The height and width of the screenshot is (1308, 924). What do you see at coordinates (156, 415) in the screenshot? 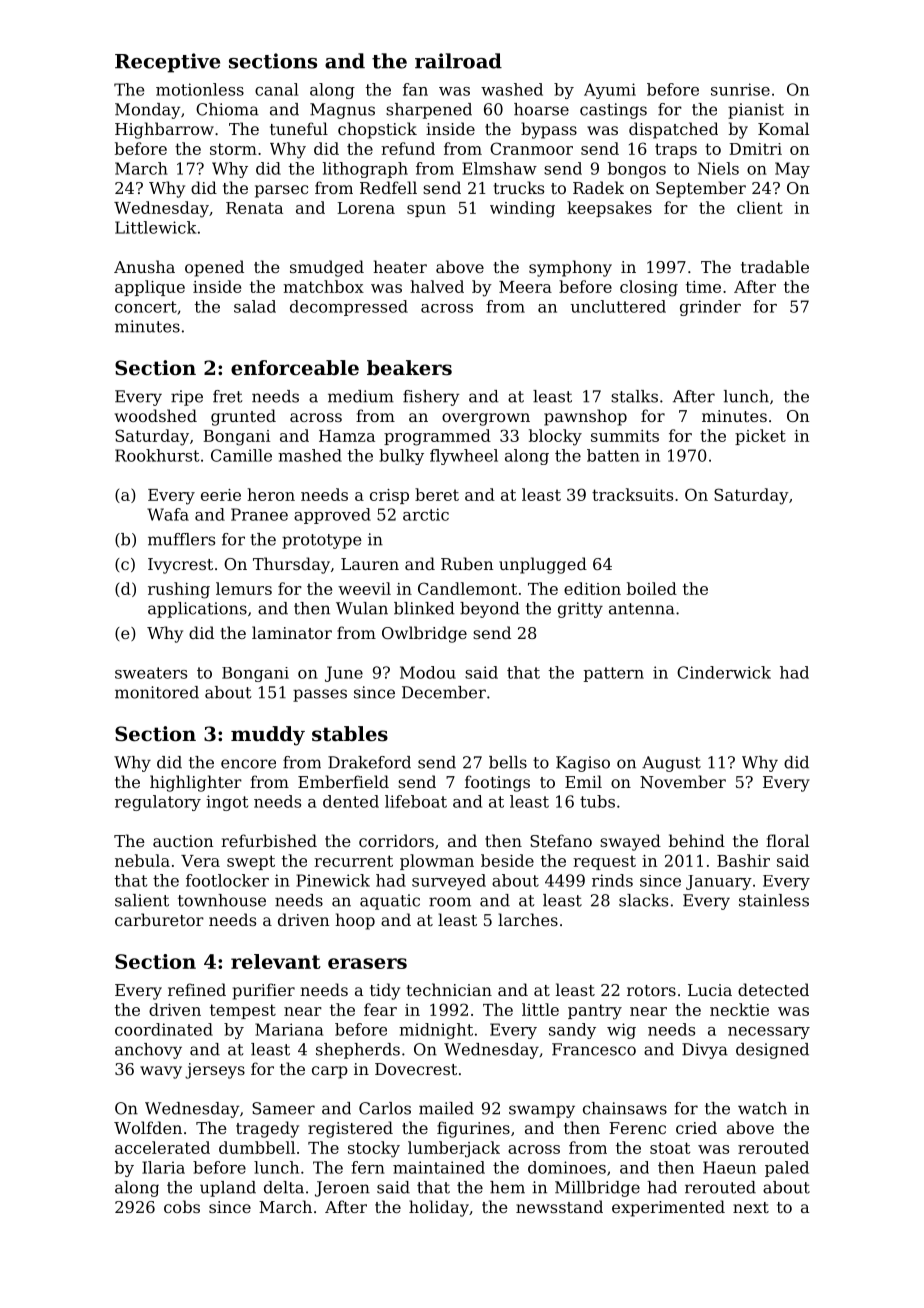
I see `woodshed` at bounding box center [156, 415].
